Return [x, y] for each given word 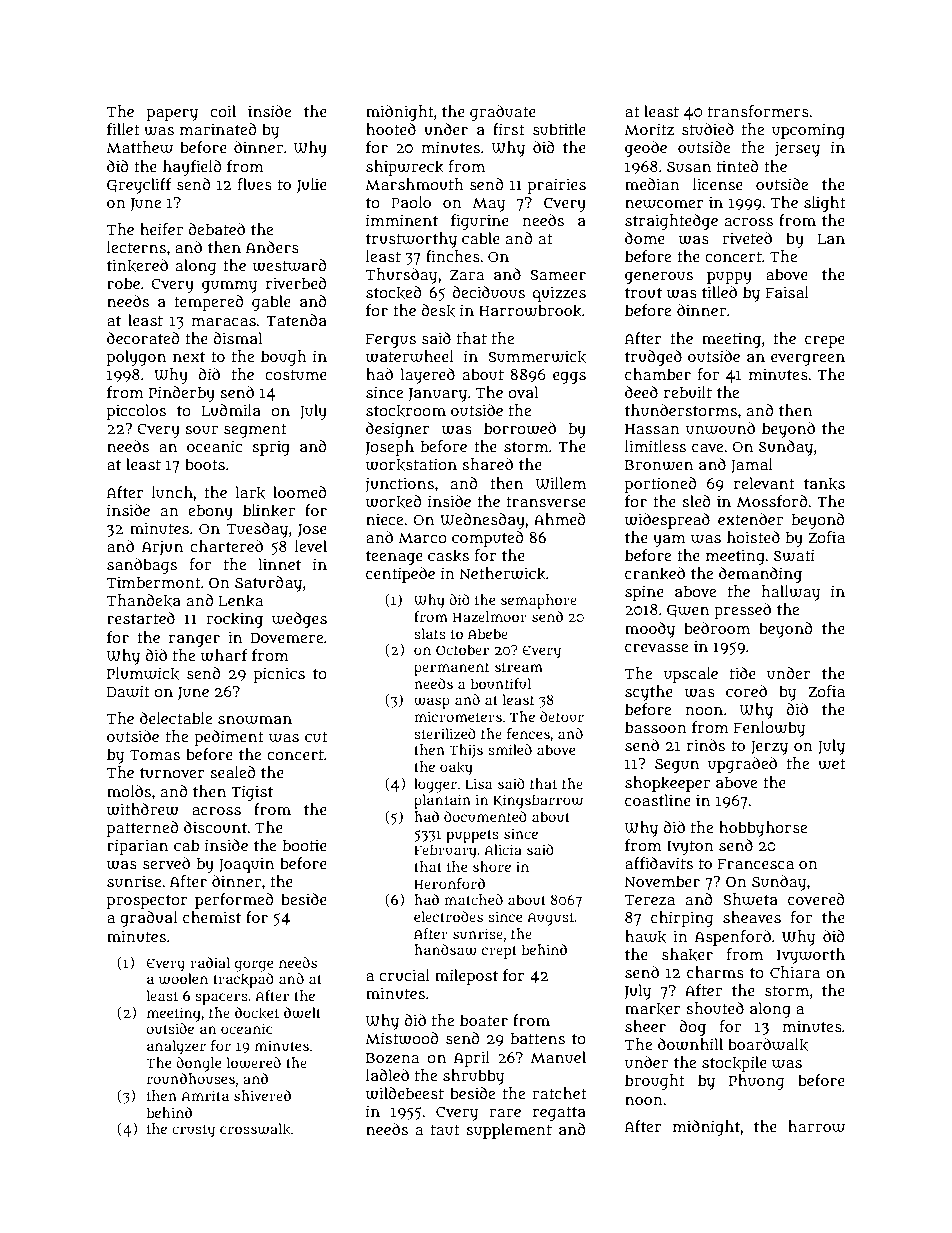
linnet [279, 564]
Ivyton [690, 848]
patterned [143, 829]
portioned [661, 485]
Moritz [649, 129]
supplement [509, 1131]
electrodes [448, 916]
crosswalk [255, 1129]
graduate [503, 113]
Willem [561, 483]
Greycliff [139, 186]
